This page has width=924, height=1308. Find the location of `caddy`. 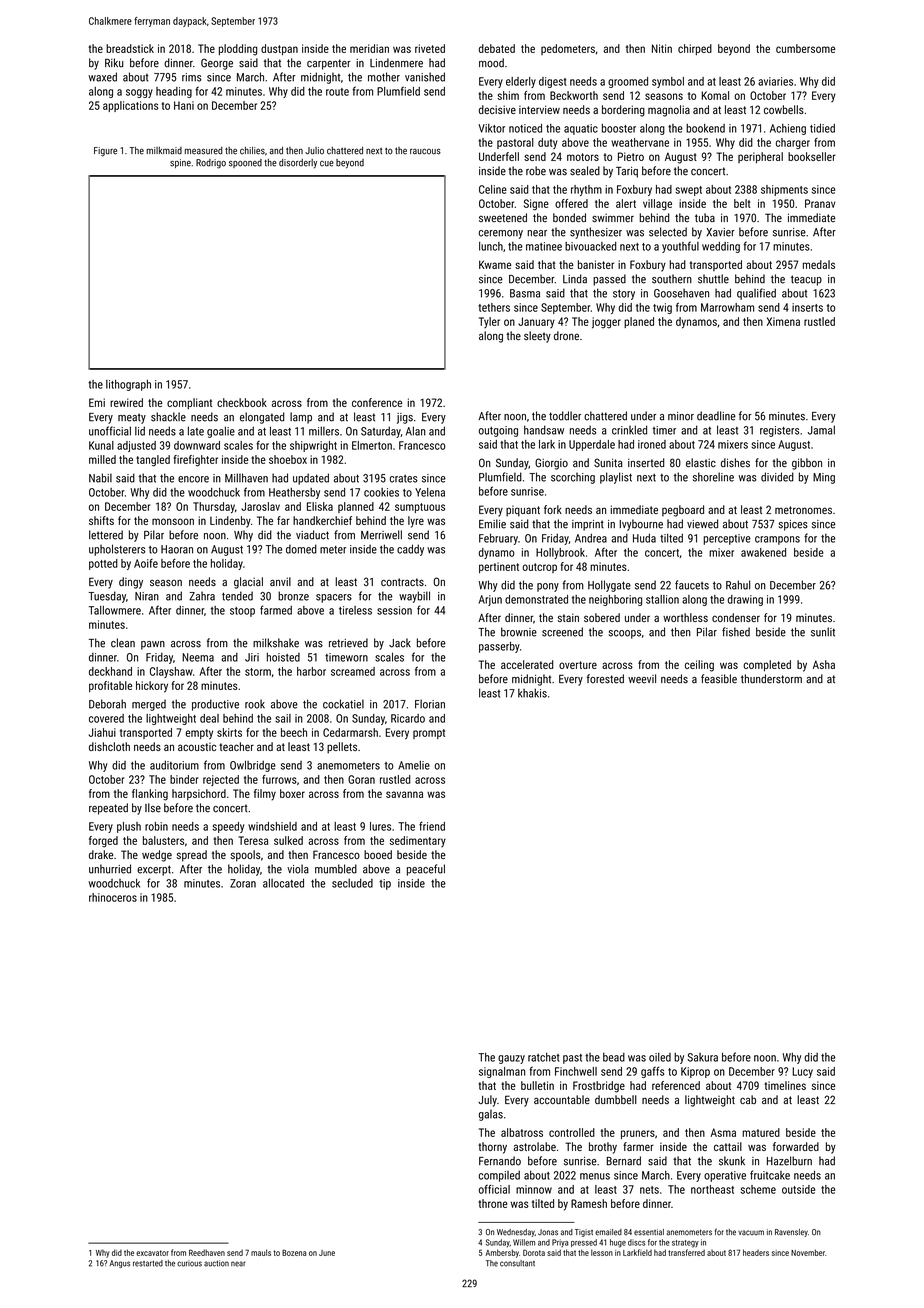

caddy is located at coordinates (410, 550).
